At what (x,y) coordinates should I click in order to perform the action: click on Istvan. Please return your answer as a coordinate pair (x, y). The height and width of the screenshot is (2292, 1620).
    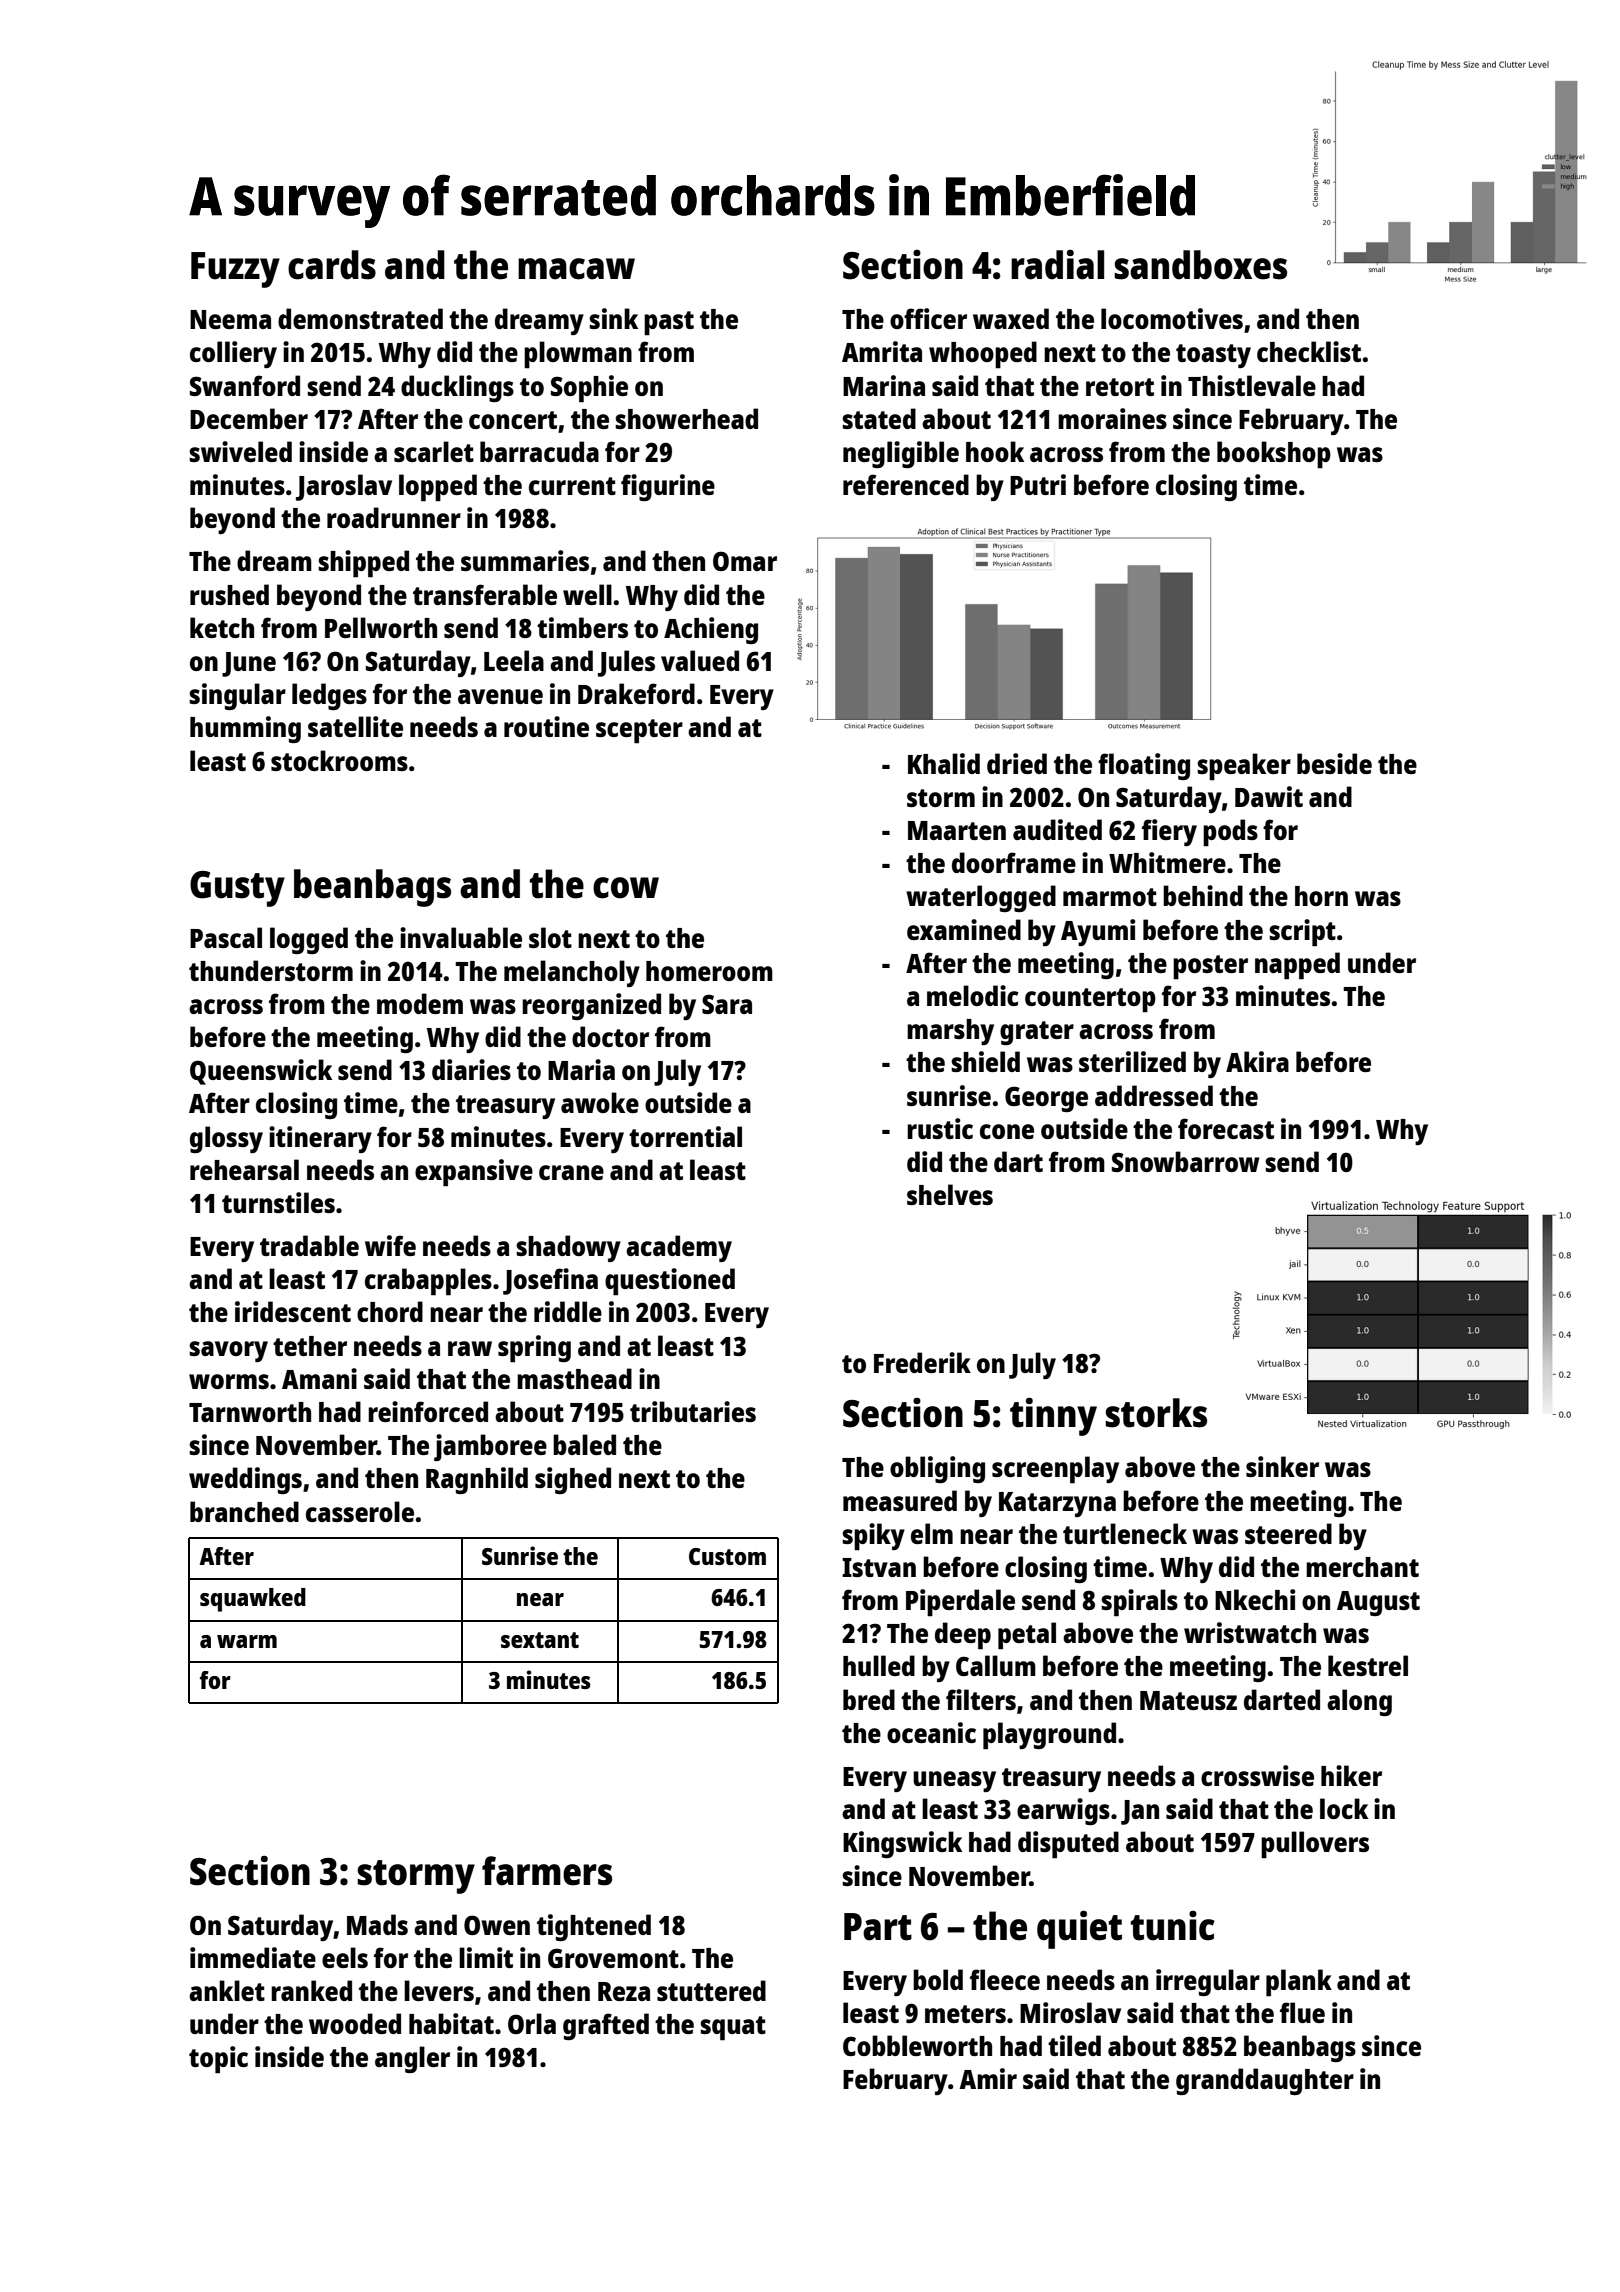
    Looking at the image, I should click on (879, 1567).
